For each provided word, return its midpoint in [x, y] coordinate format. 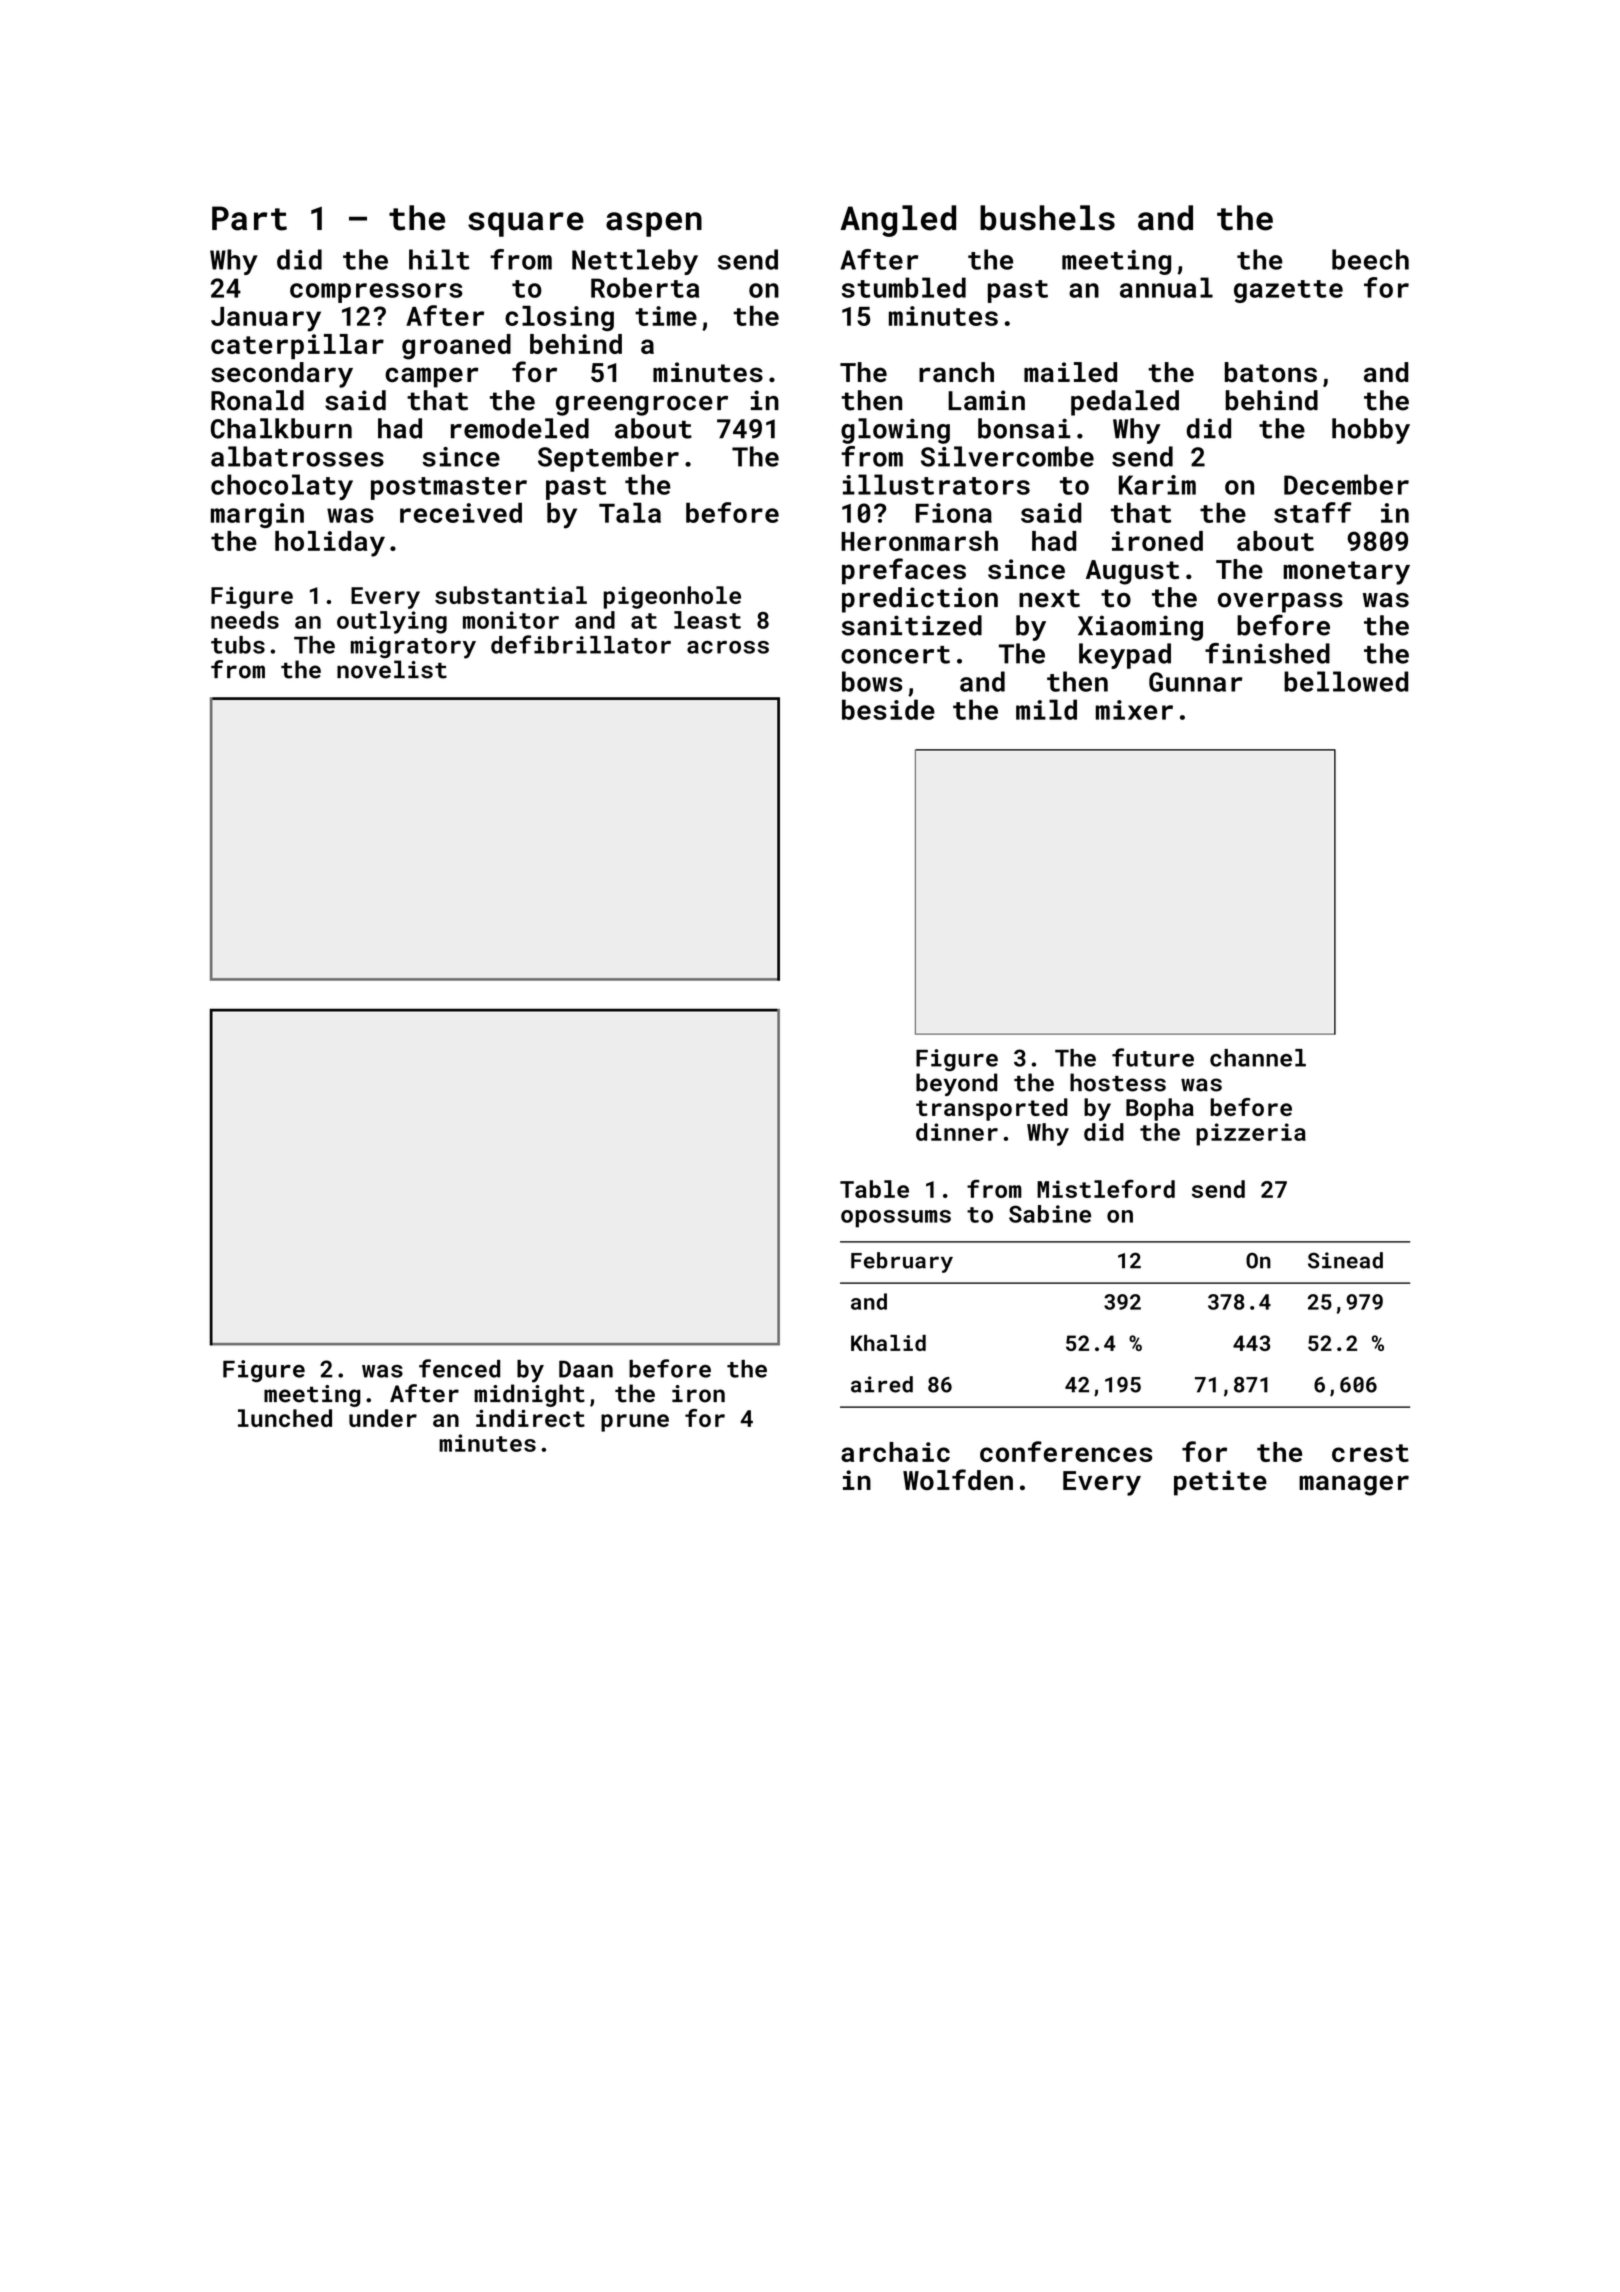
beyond [957, 1084]
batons [1271, 372]
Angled [898, 221]
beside [888, 709]
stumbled [904, 287]
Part [249, 218]
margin [257, 515]
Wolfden [958, 1479]
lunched [285, 1418]
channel [1258, 1058]
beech [1370, 259]
